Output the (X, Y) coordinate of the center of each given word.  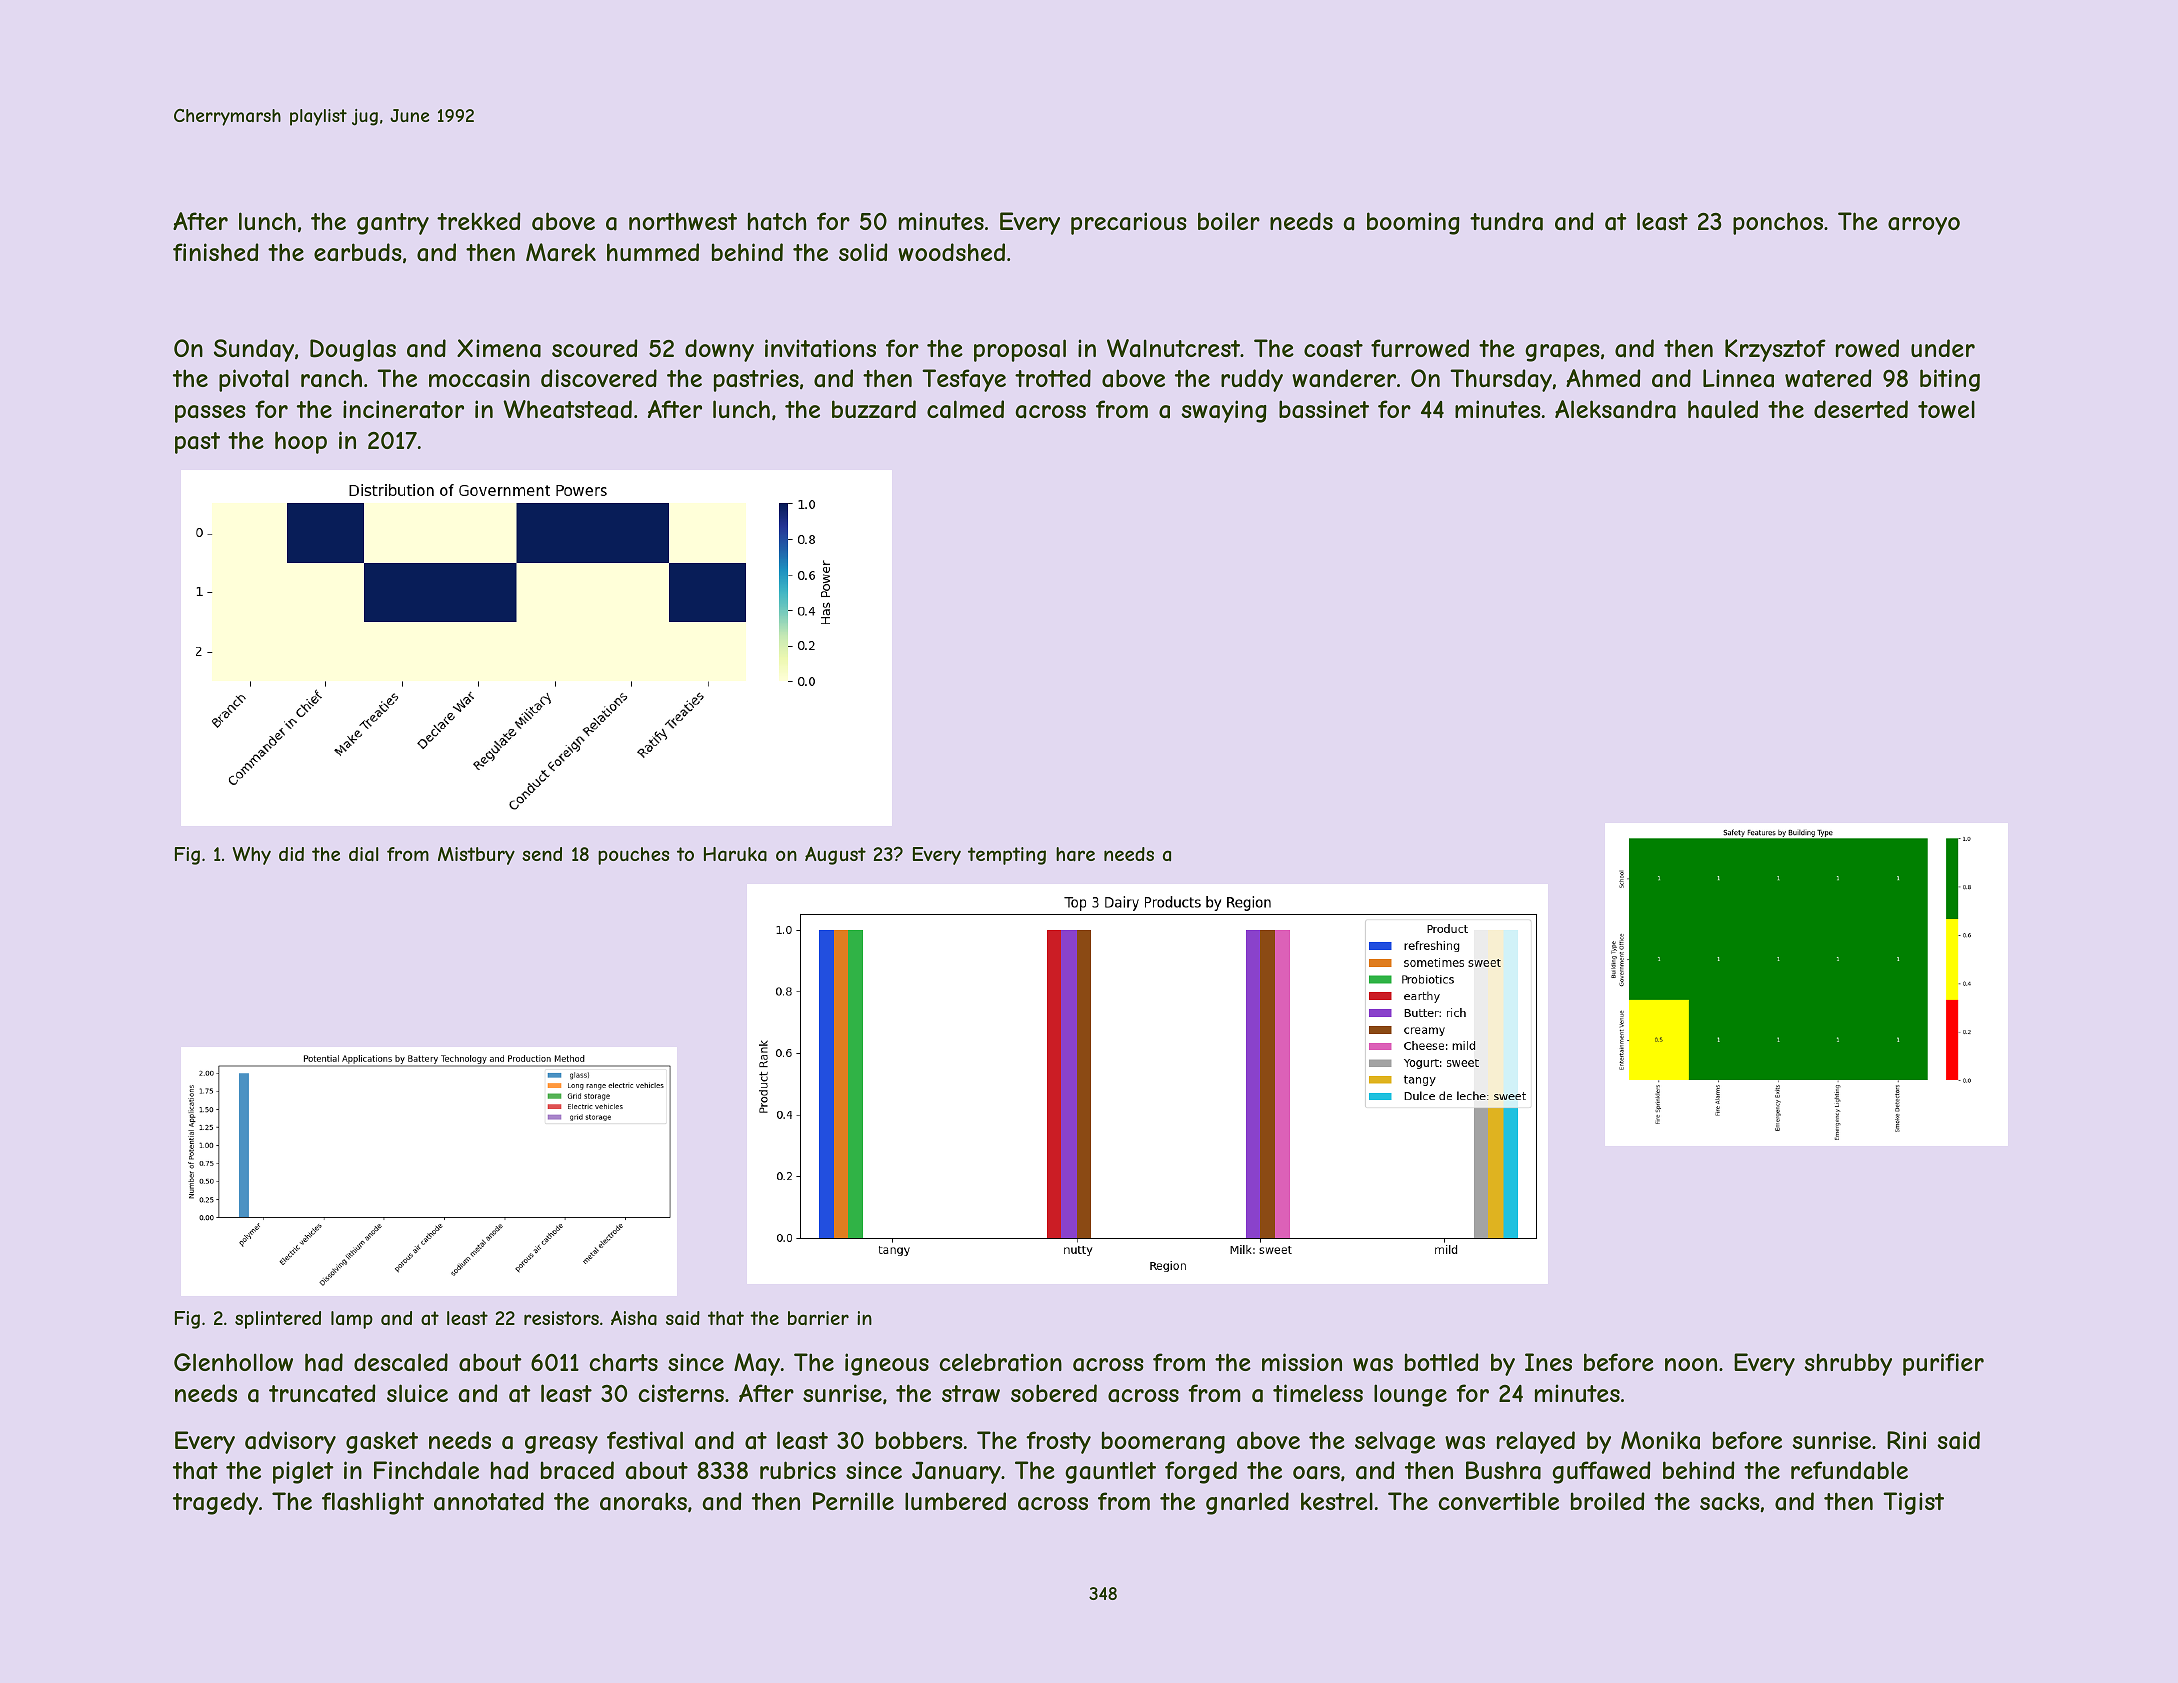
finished (216, 252)
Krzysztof (1775, 350)
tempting (1007, 856)
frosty (1058, 1442)
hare (1075, 854)
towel (1946, 409)
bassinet (1324, 409)
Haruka (735, 854)
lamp (352, 1320)
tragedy (215, 1503)
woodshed (951, 252)
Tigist (1913, 1503)
